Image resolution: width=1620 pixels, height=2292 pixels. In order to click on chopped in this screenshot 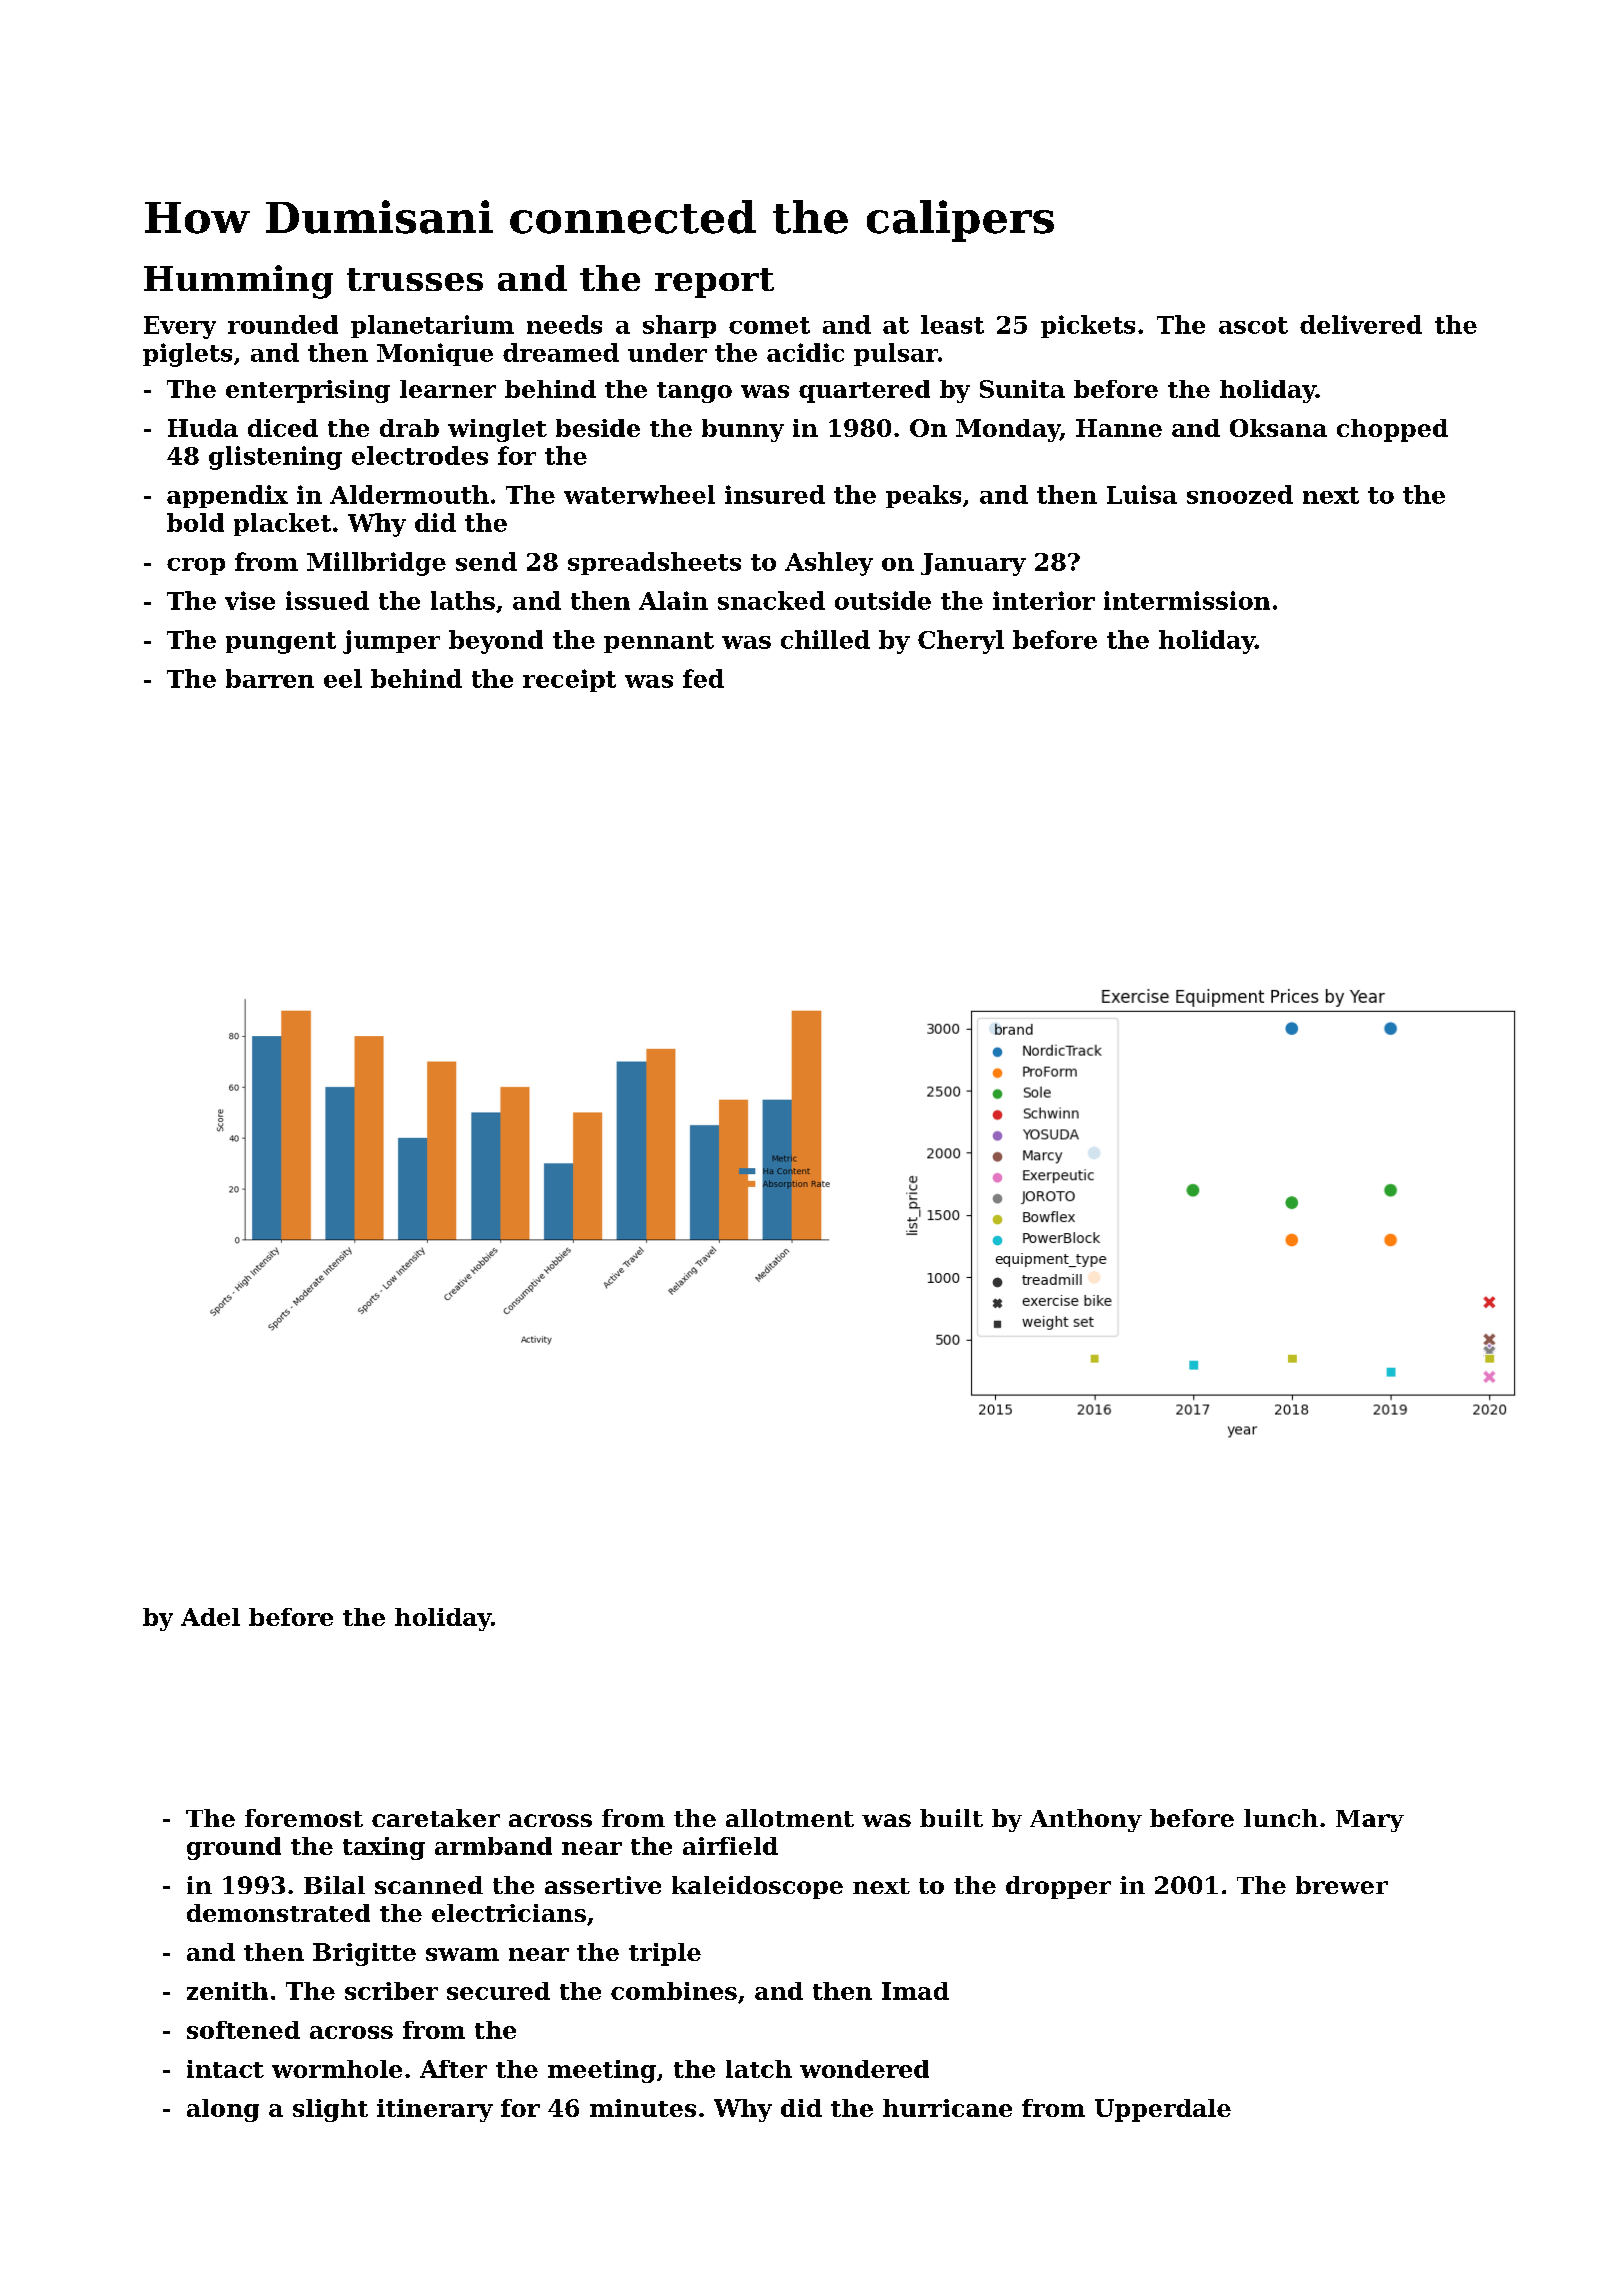, I will do `click(1392, 430)`.
